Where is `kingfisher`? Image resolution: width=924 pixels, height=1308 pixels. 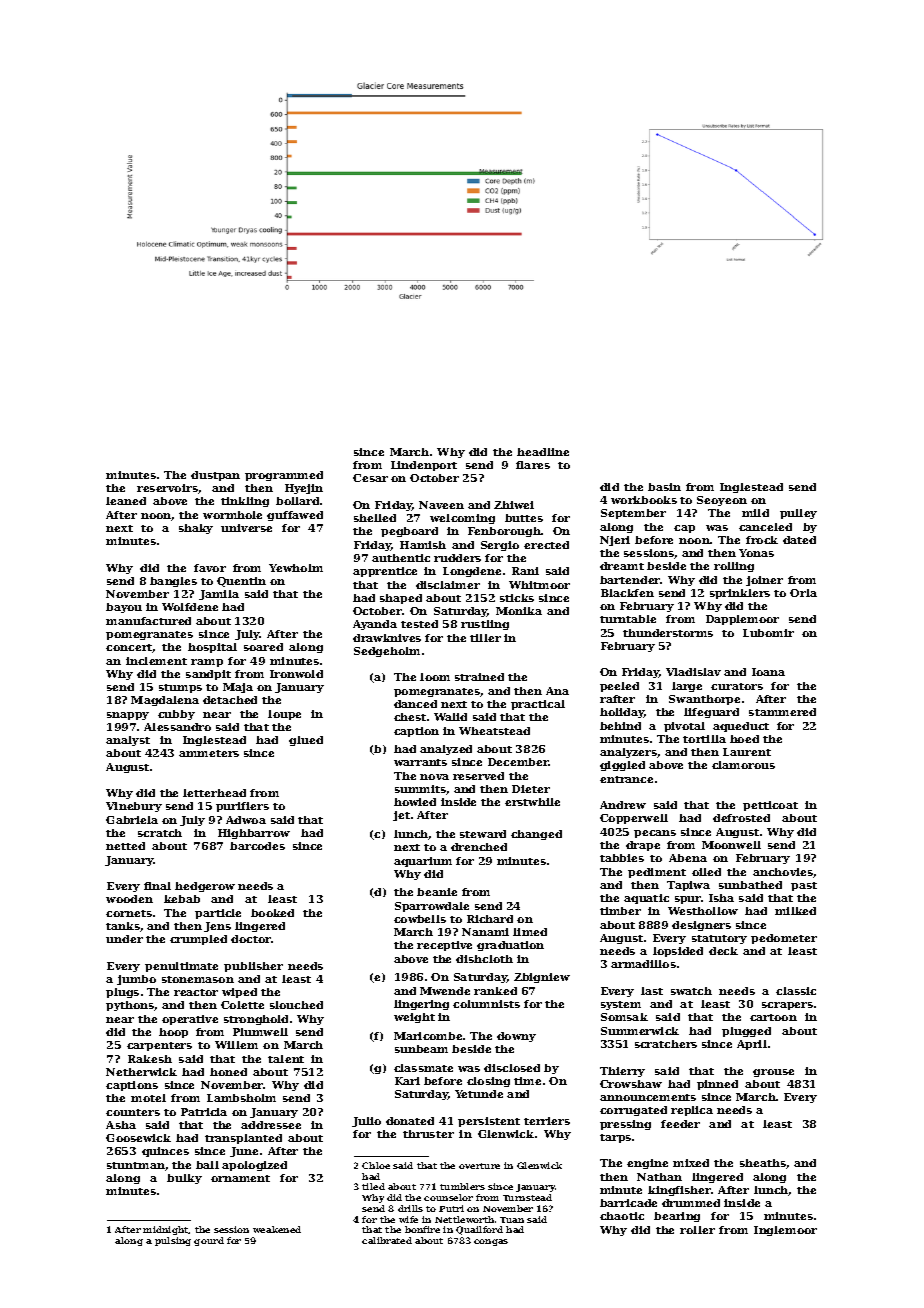 kingfisher is located at coordinates (679, 1191).
